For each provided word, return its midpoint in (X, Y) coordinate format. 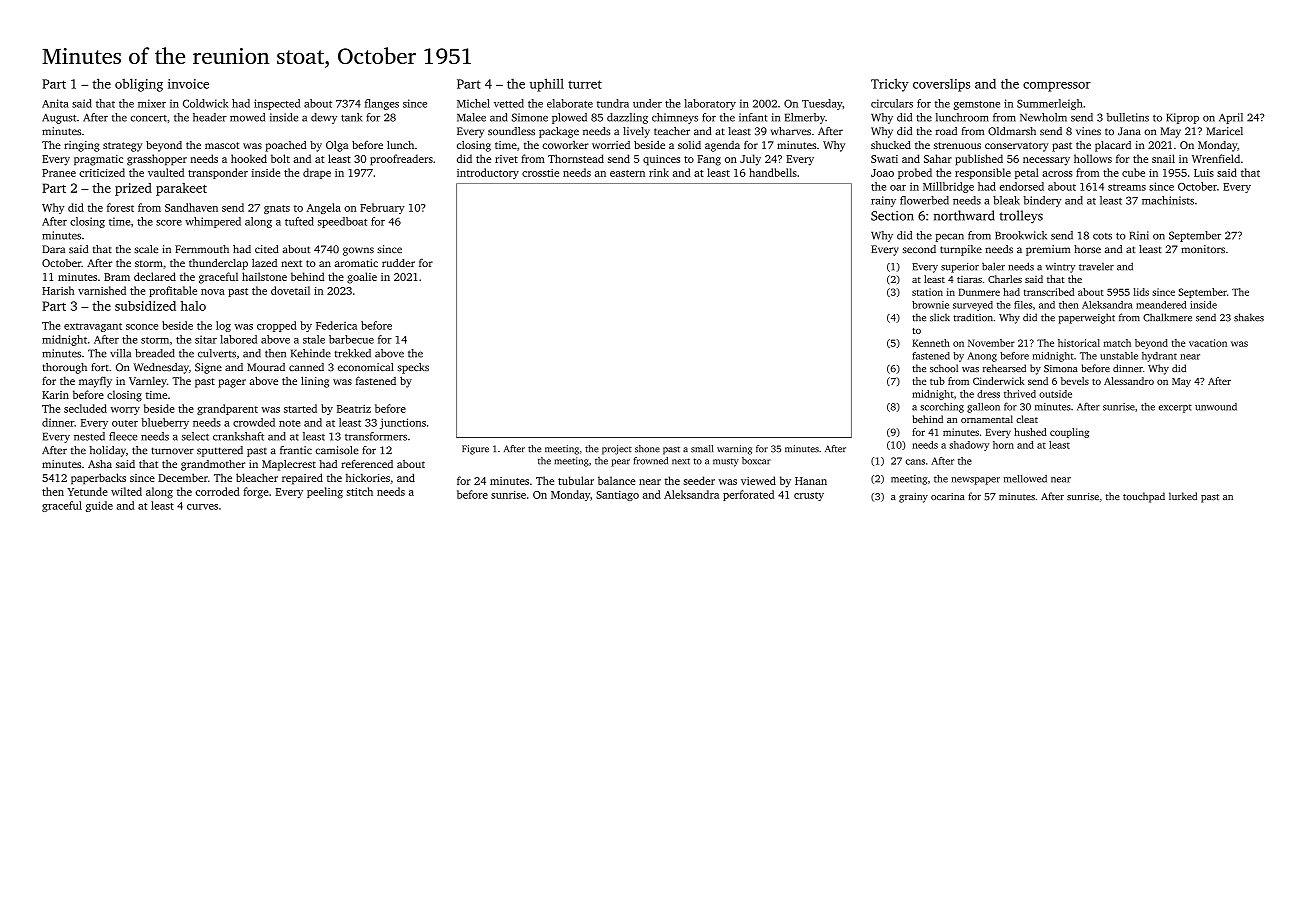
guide (99, 506)
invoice (188, 84)
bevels (1075, 381)
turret (585, 84)
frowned (651, 461)
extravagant (93, 327)
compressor (1057, 87)
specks (413, 368)
